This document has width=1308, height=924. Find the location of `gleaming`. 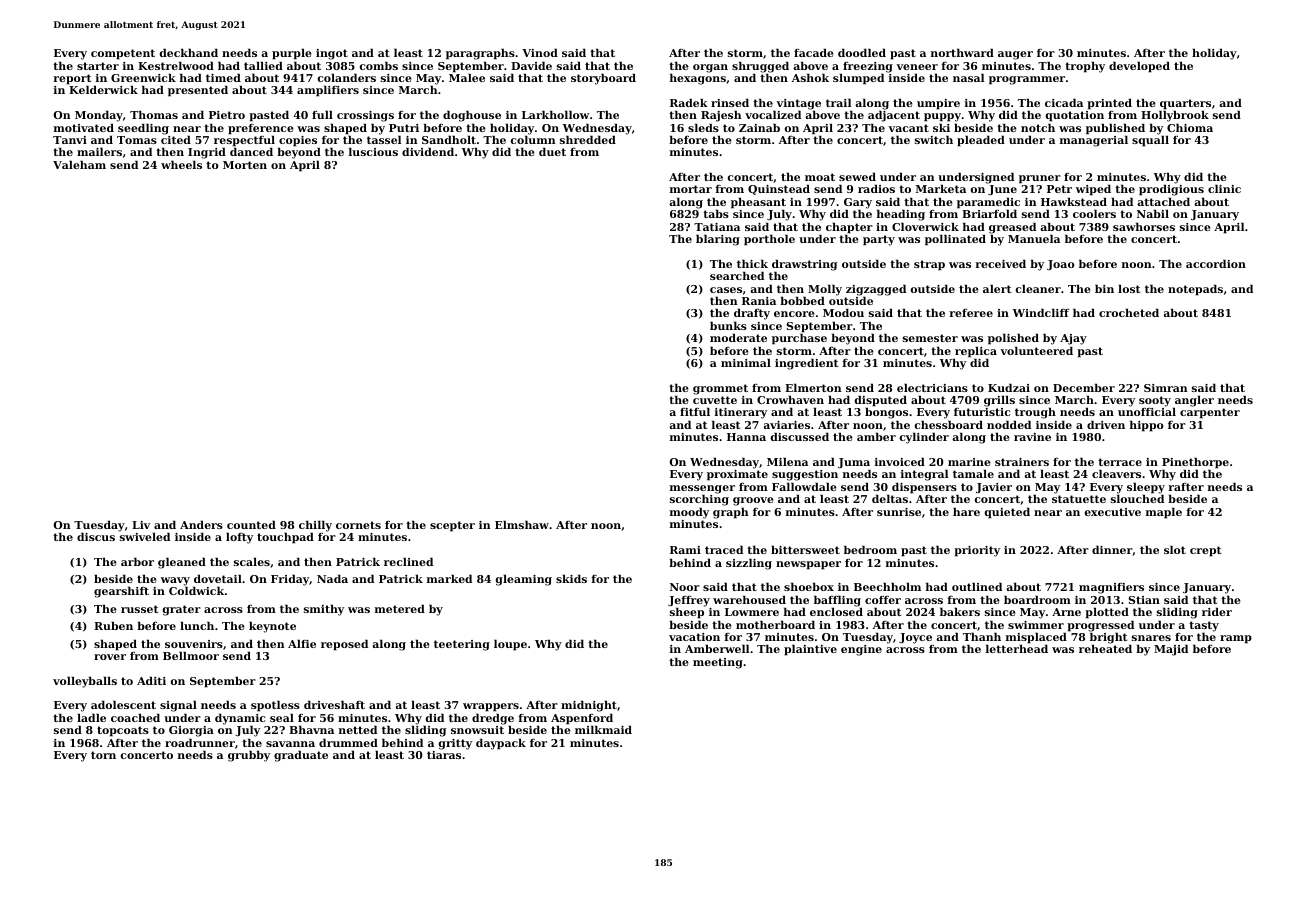

gleaming is located at coordinates (524, 580).
